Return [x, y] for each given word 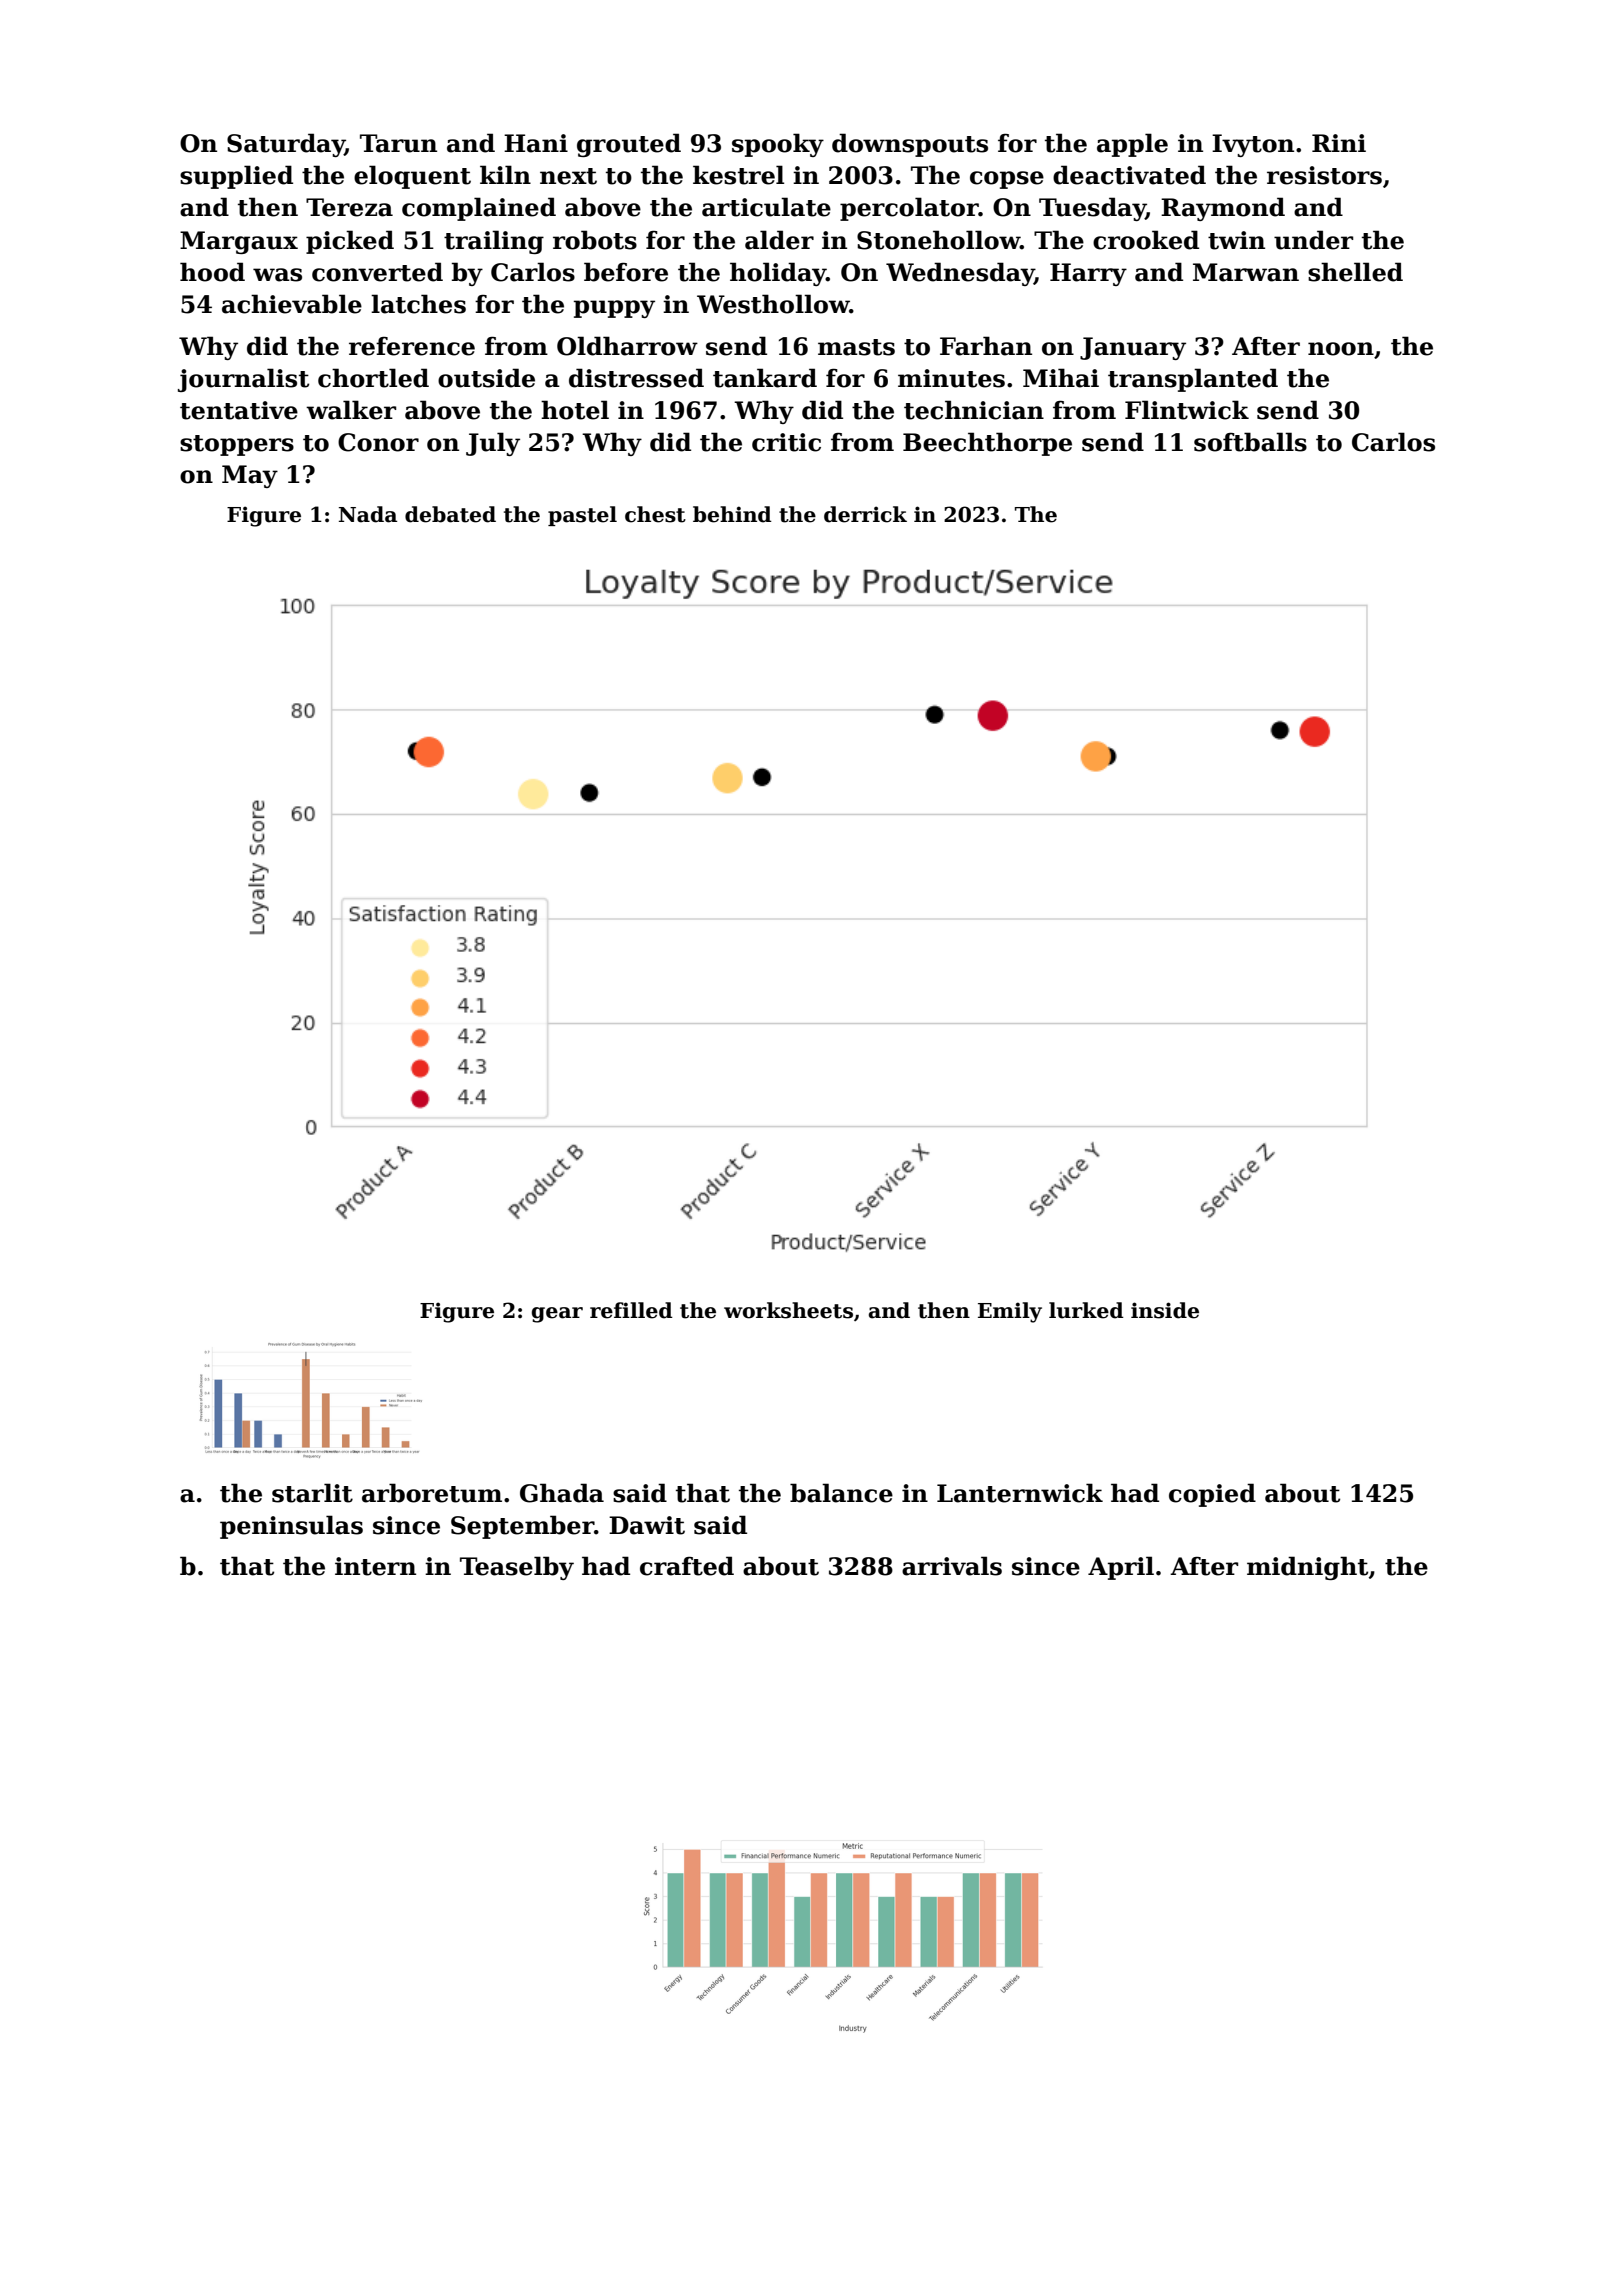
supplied [236, 177]
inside [1165, 1310]
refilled [631, 1310]
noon [1341, 349]
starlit [312, 1493]
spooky [778, 145]
